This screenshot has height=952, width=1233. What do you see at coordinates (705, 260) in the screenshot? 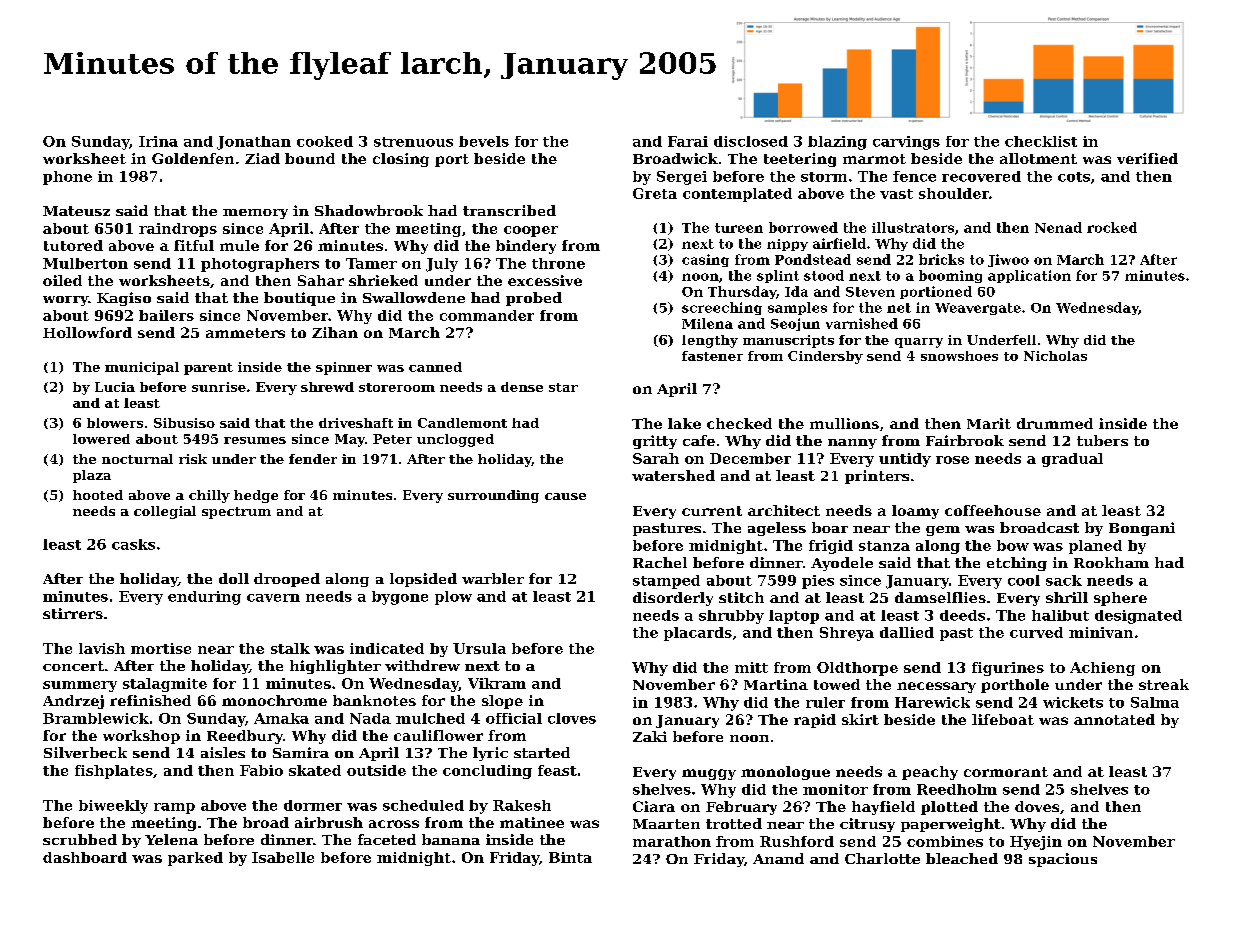
I see `casing` at bounding box center [705, 260].
